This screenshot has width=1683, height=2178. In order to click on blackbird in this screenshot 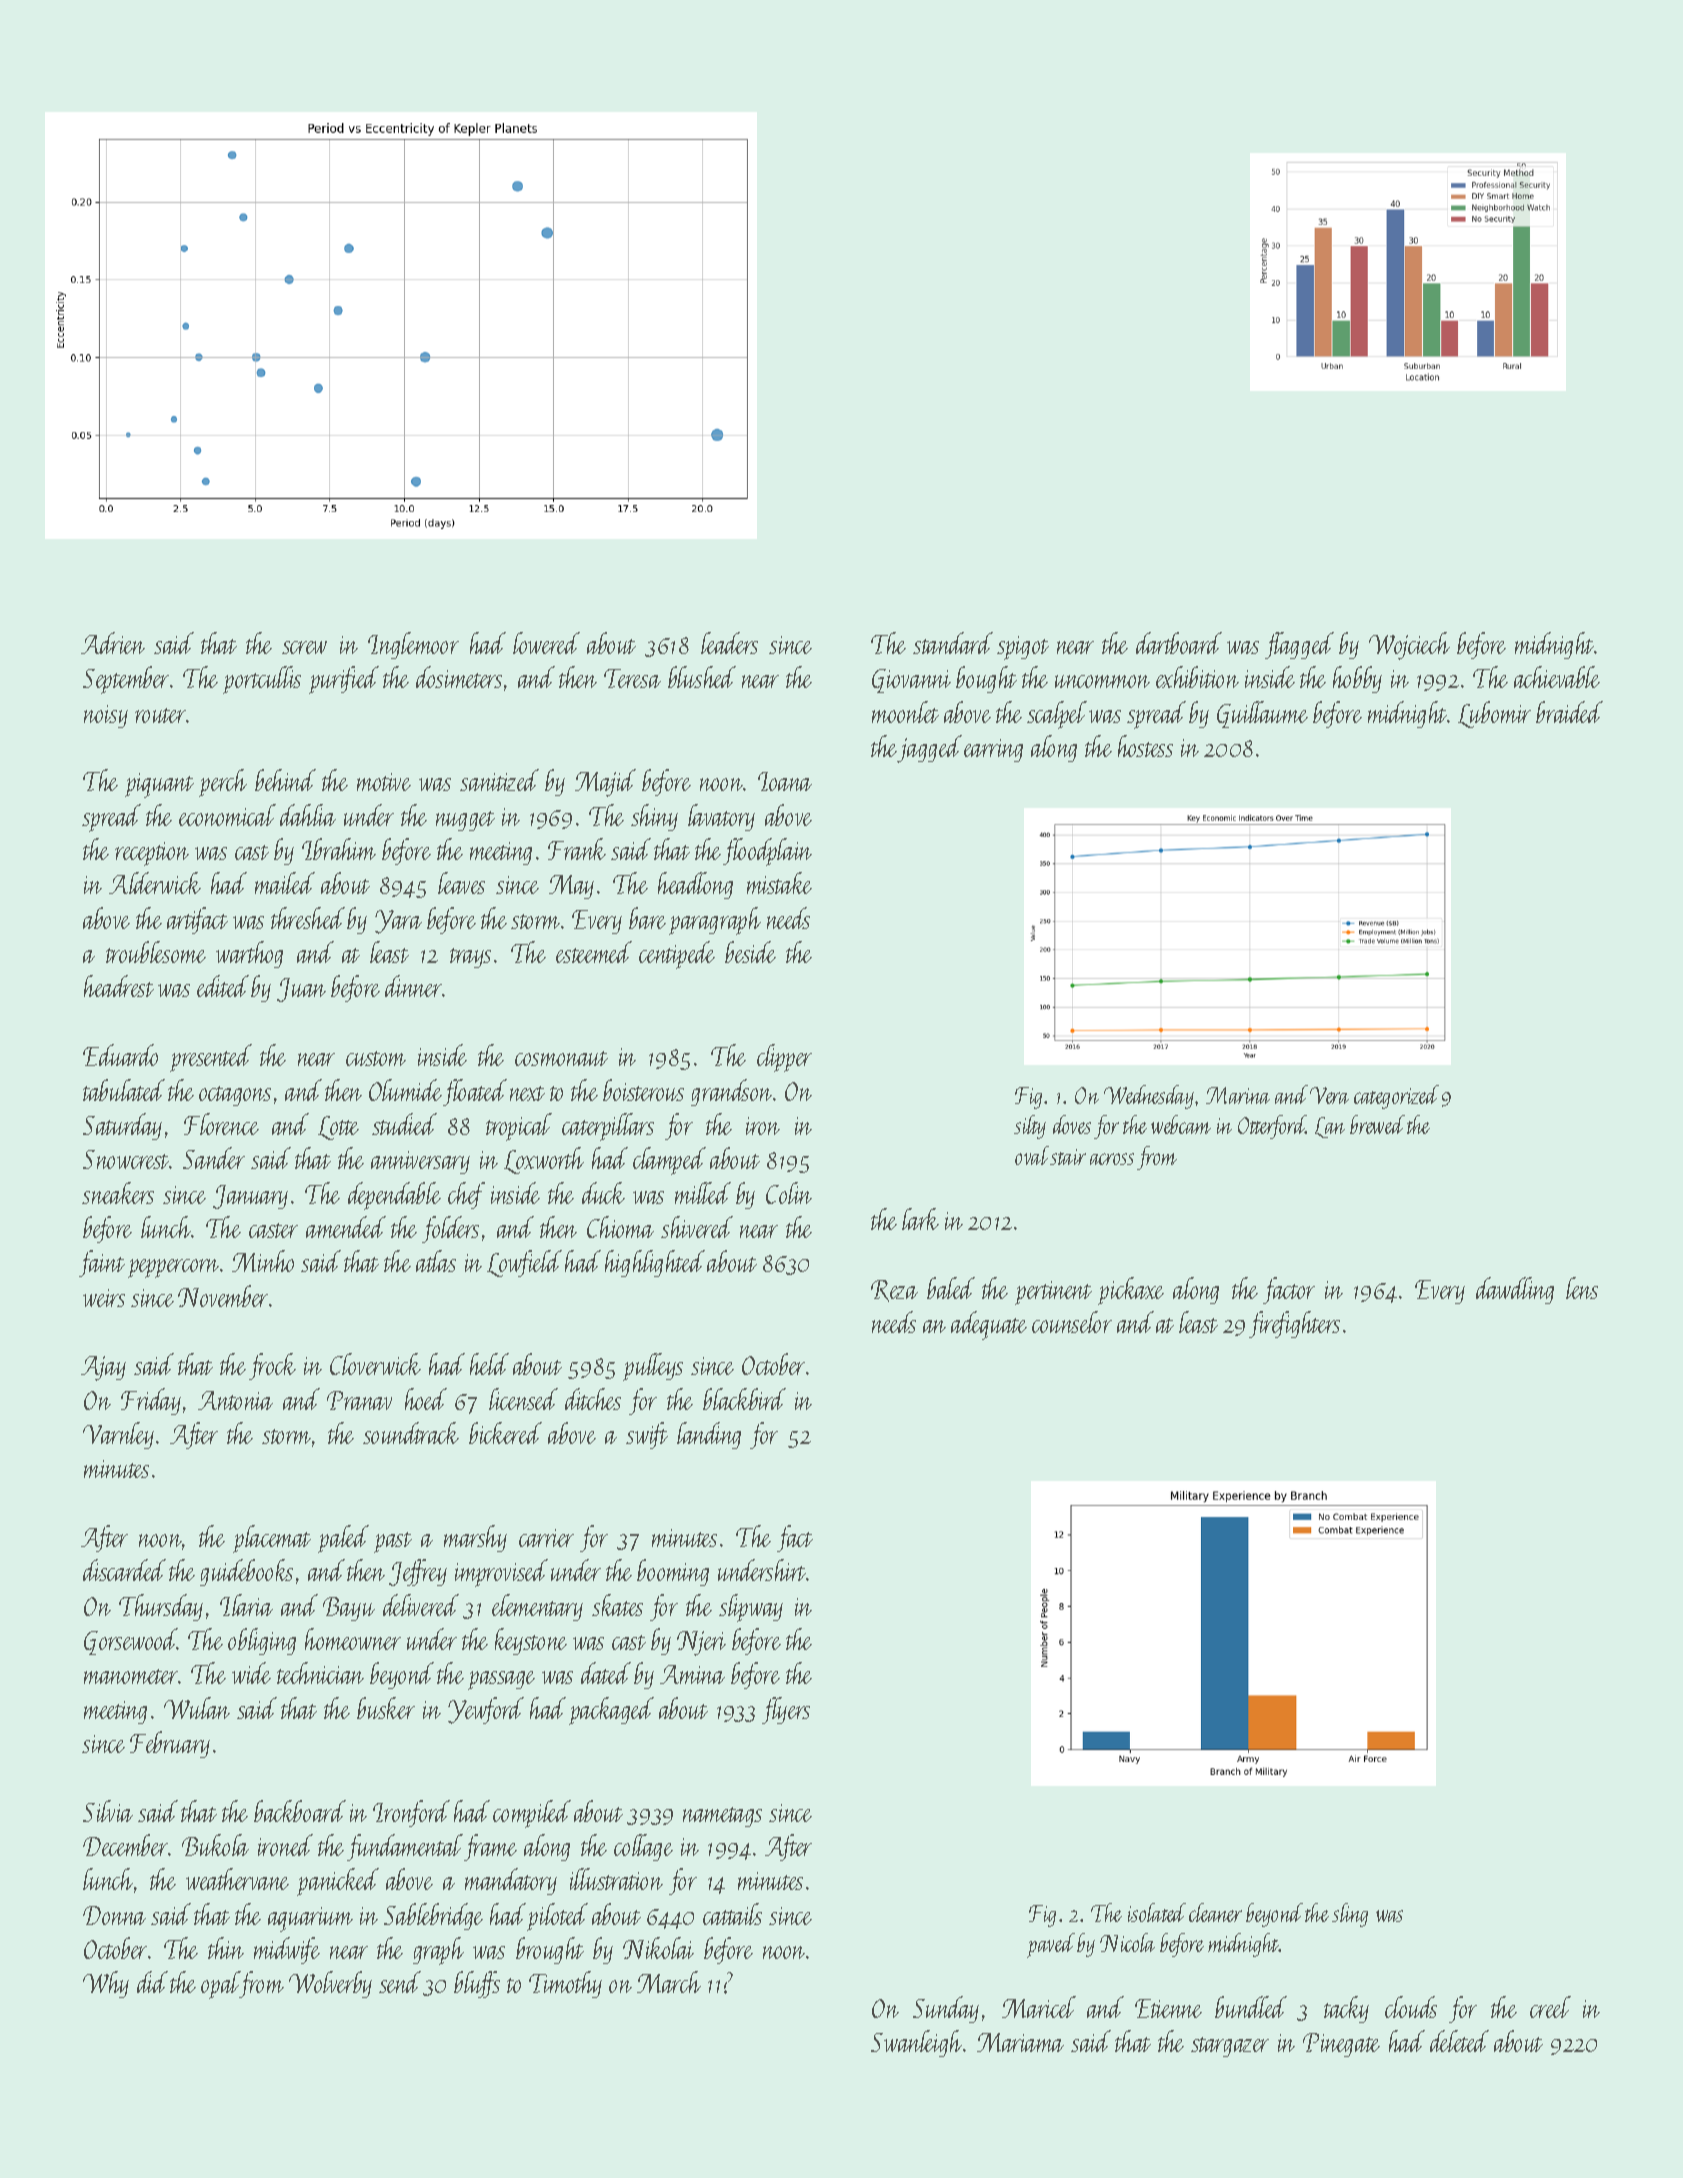, I will do `click(744, 1399)`.
